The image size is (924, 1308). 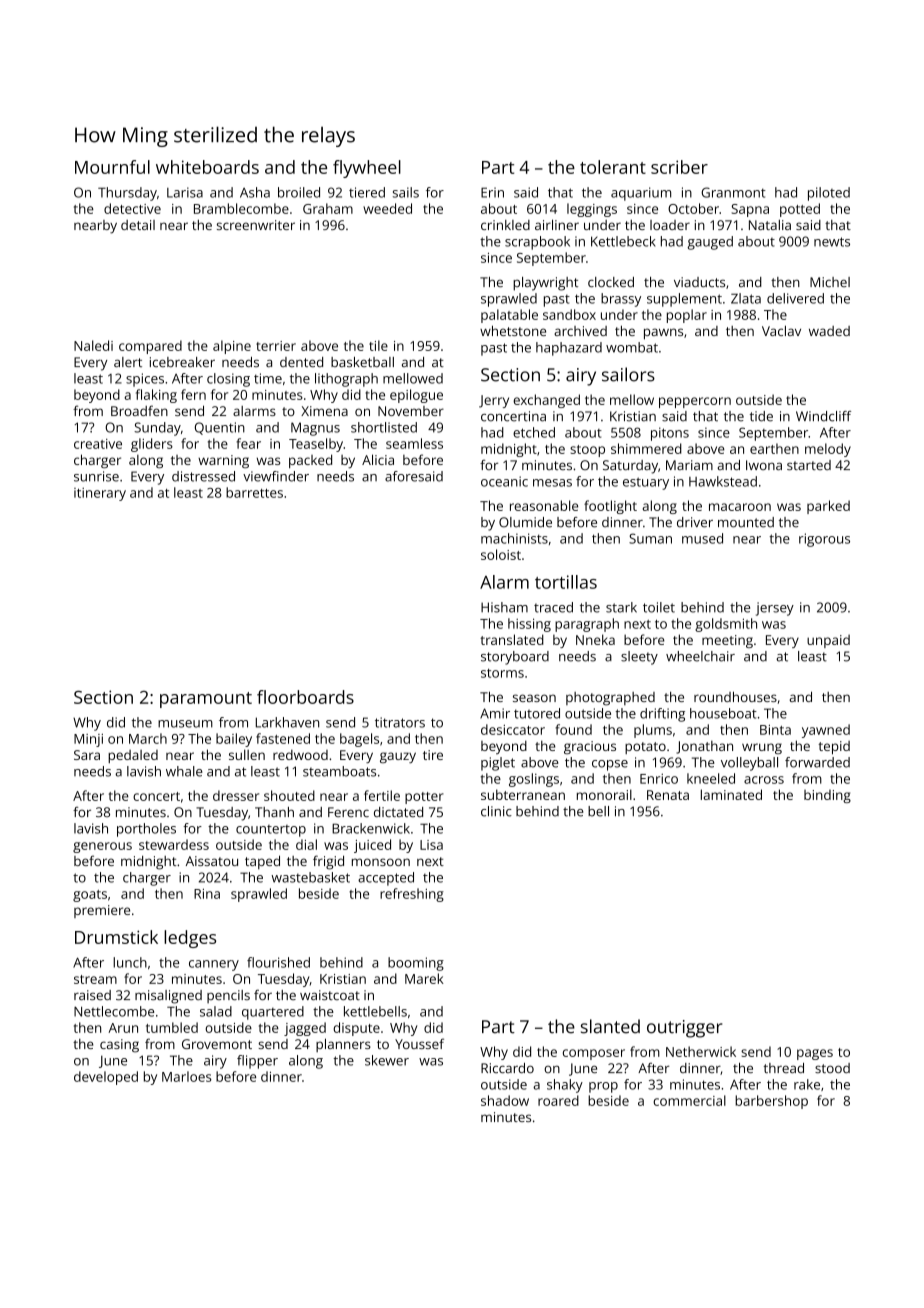 What do you see at coordinates (828, 507) in the screenshot?
I see `parked` at bounding box center [828, 507].
